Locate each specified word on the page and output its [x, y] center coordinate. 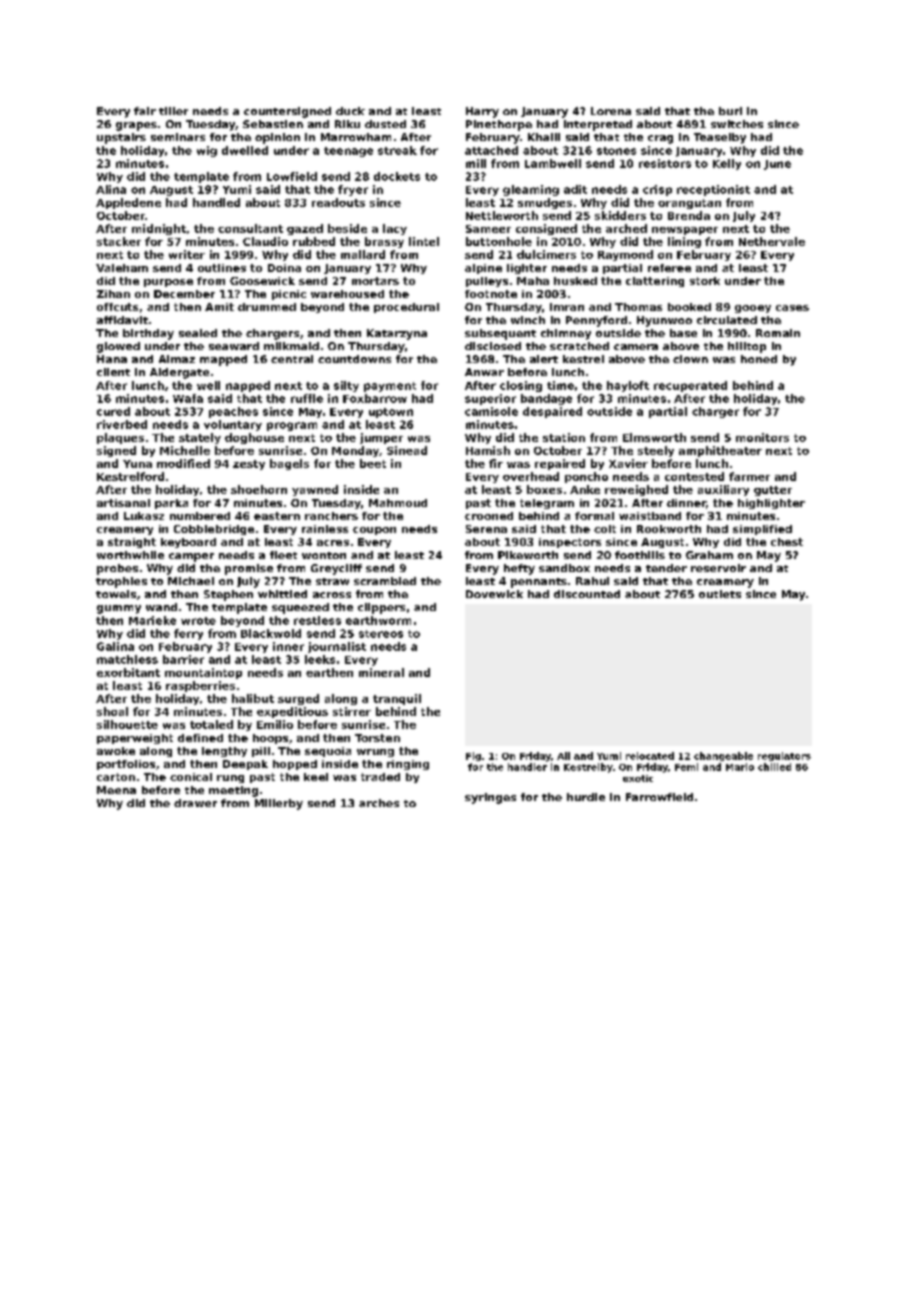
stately [200, 438]
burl [730, 111]
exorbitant [128, 672]
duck [350, 111]
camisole [491, 411]
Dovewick [494, 594]
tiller [173, 111]
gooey [753, 309]
